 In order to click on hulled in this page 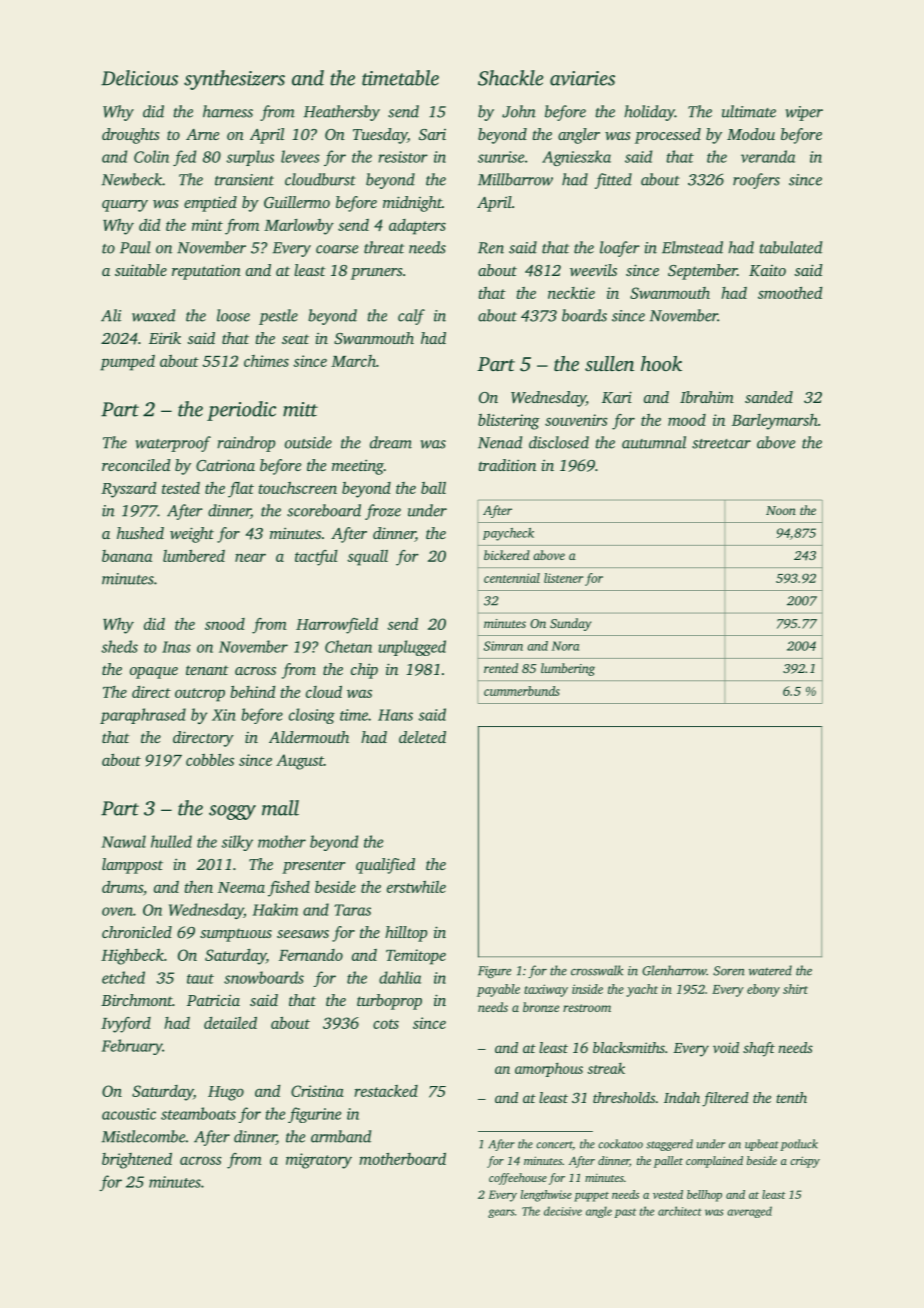, I will do `click(171, 841)`.
